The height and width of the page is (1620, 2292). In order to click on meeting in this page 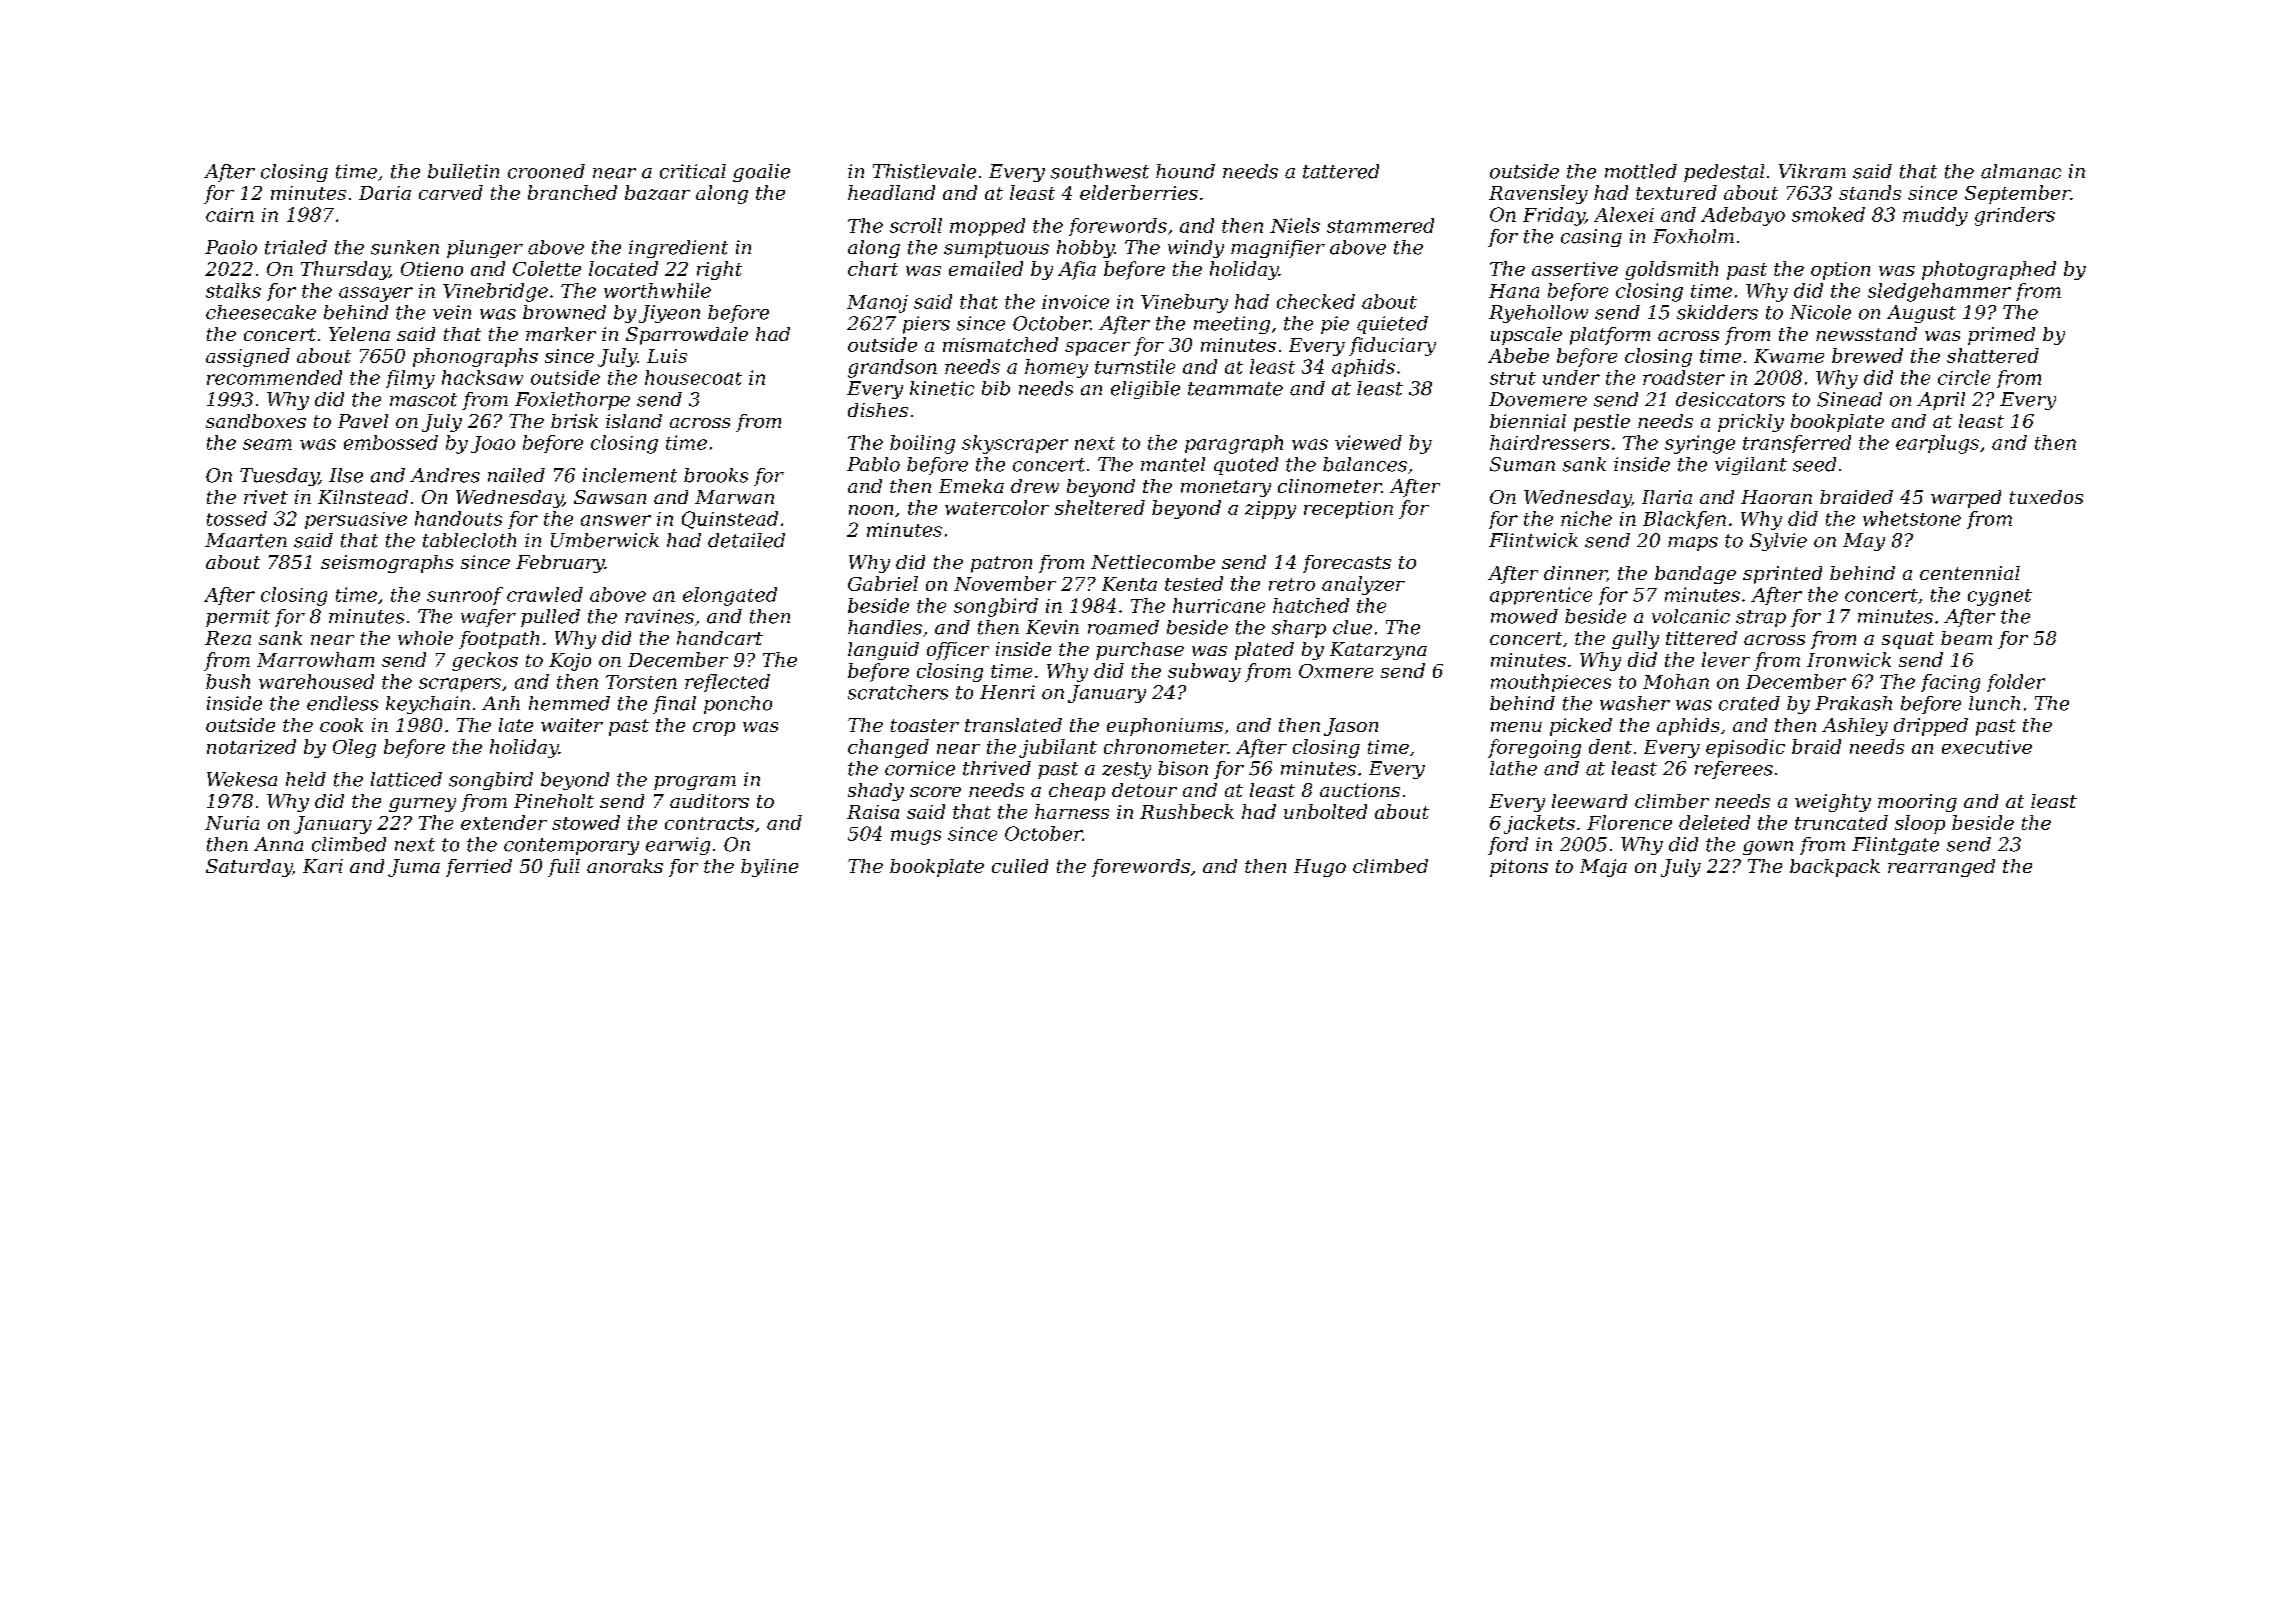, I will do `click(1232, 325)`.
